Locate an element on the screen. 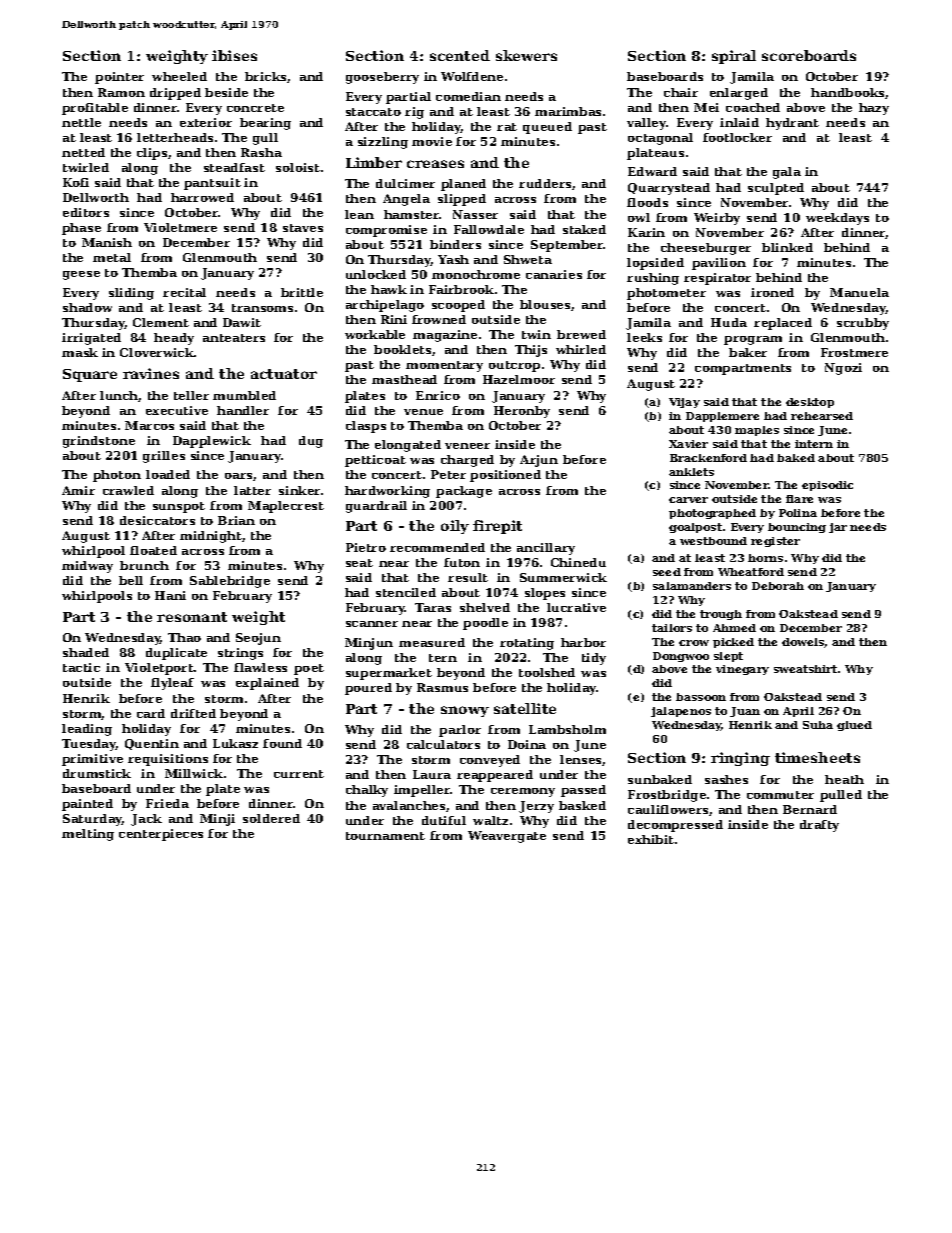  scented is located at coordinates (460, 55).
